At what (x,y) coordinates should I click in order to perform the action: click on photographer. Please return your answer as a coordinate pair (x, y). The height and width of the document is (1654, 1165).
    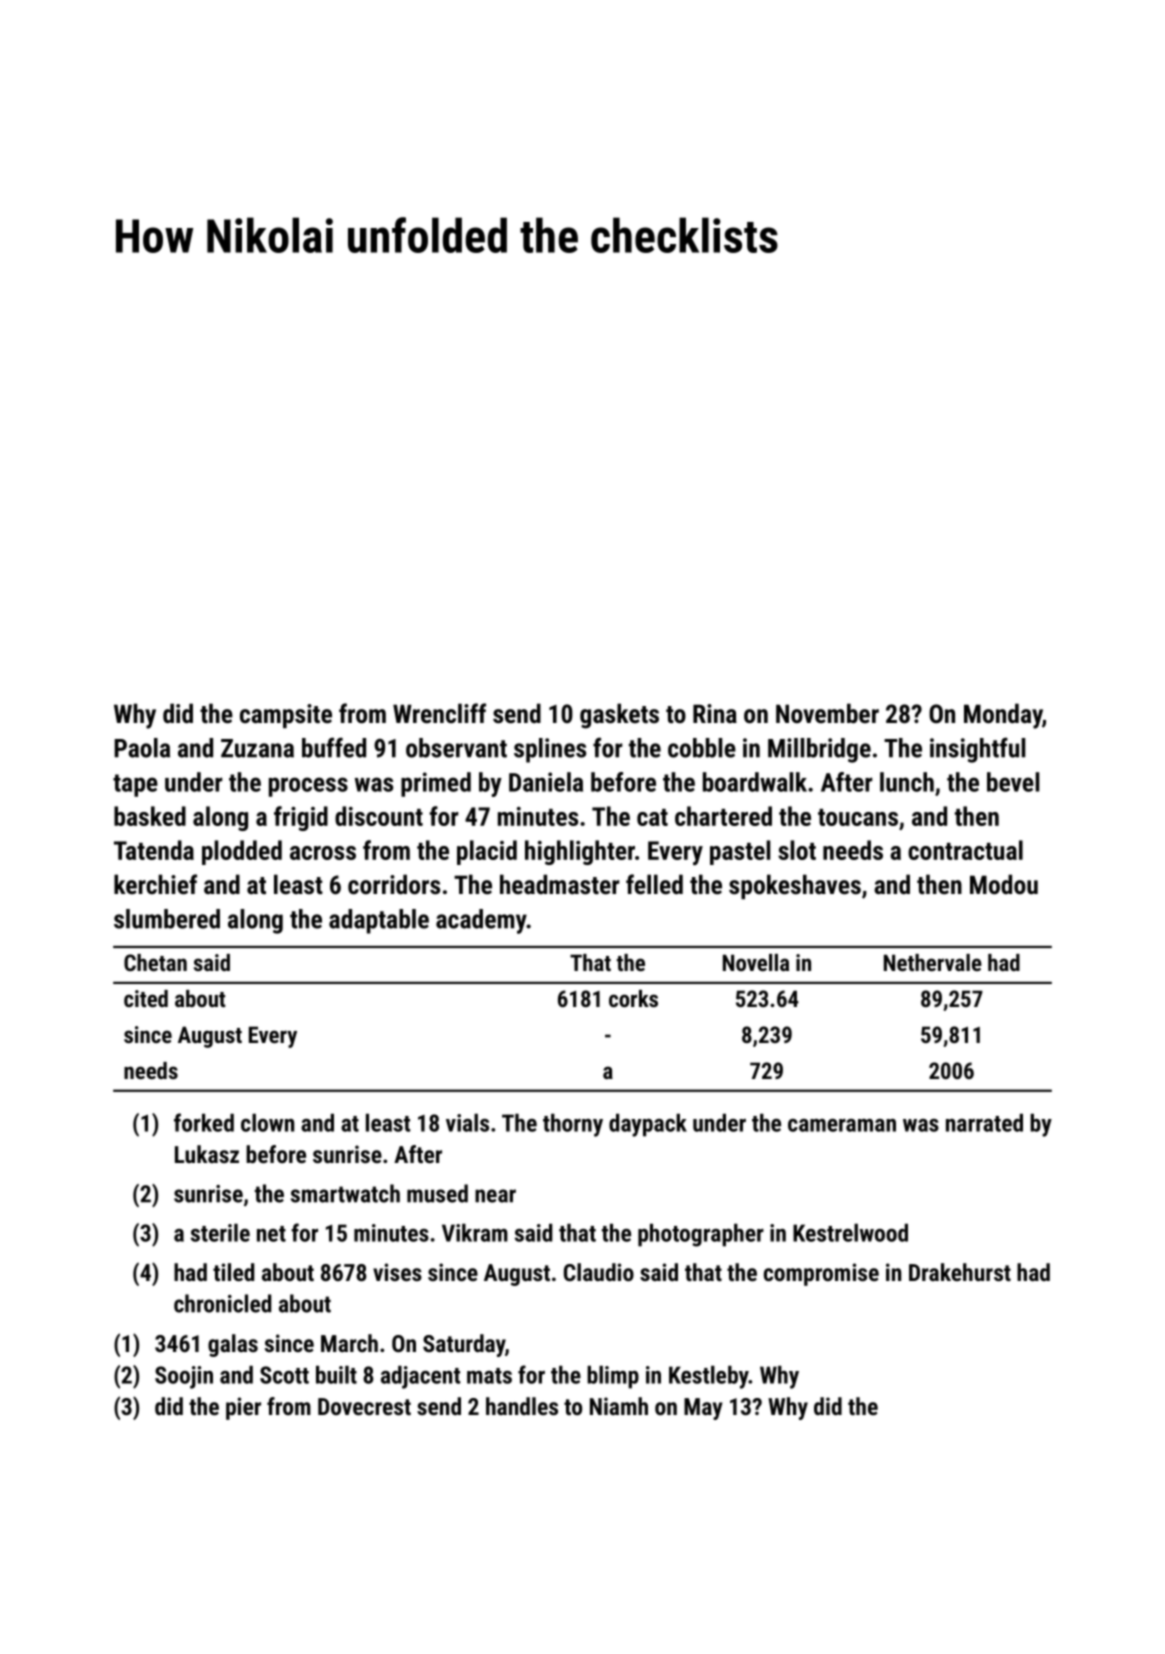
    Looking at the image, I should click on (701, 1235).
